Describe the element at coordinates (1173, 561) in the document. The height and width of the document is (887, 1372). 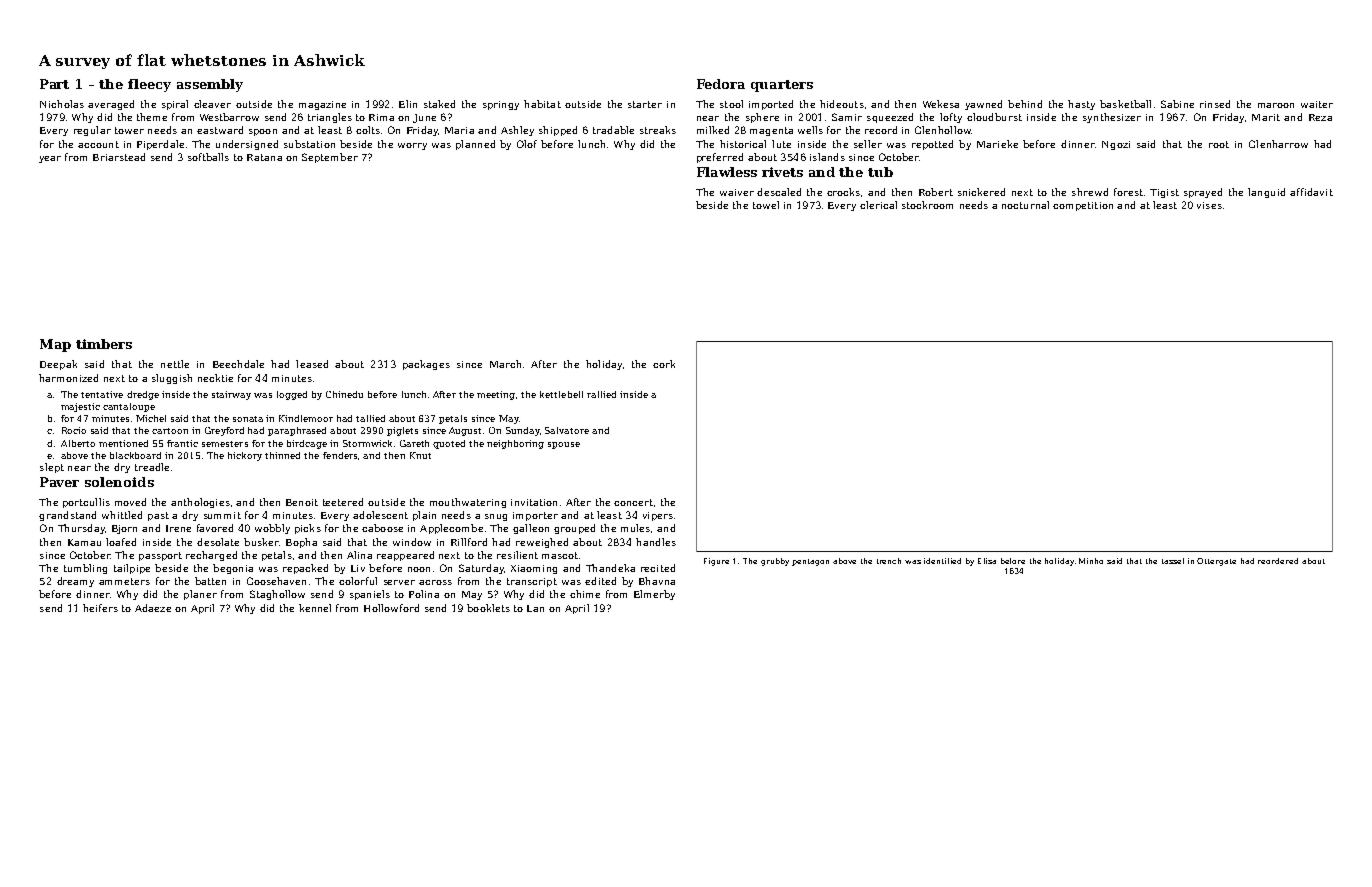
I see `tassel` at that location.
